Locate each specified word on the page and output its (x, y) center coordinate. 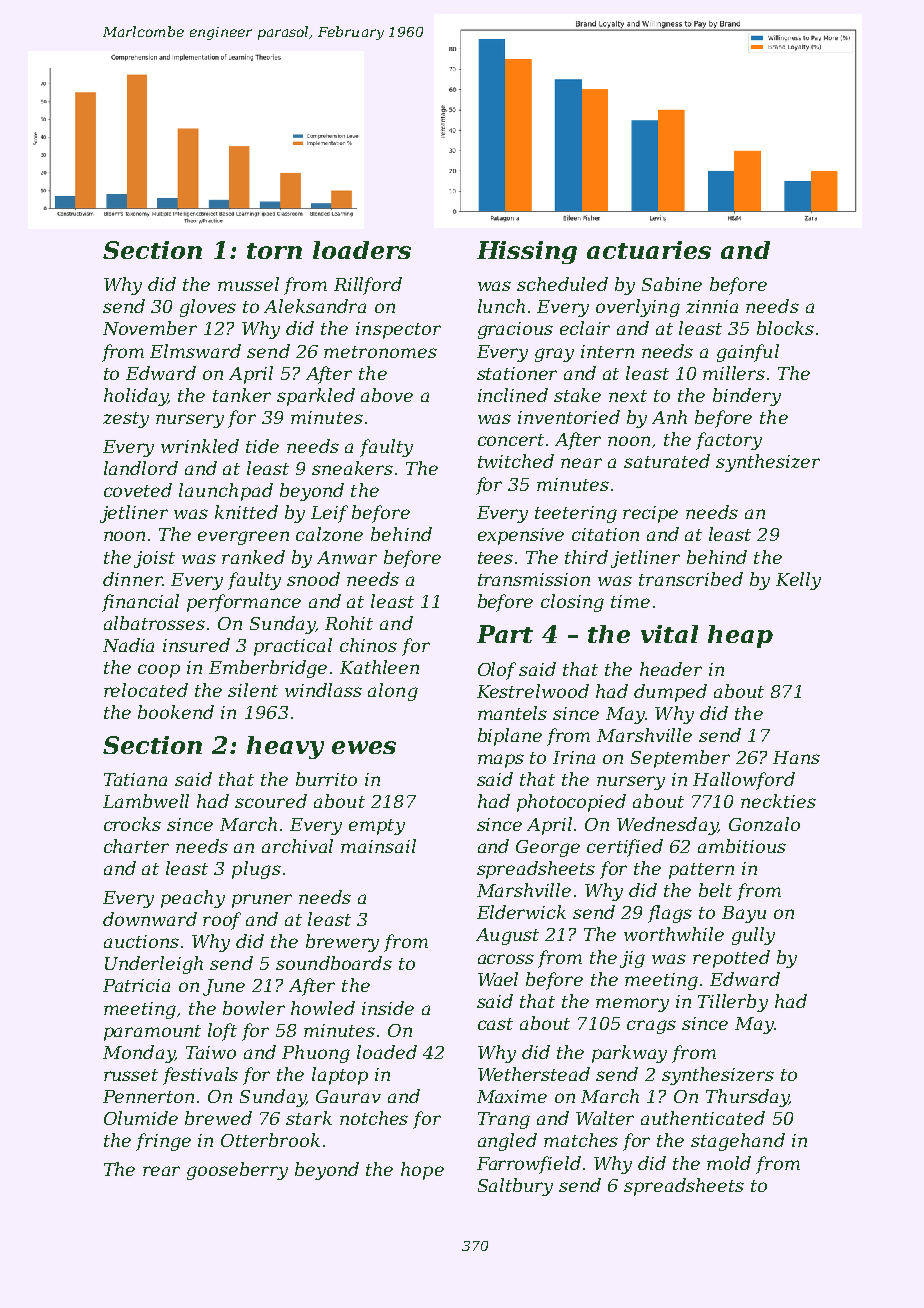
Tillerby (733, 1003)
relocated (146, 690)
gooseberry (237, 1171)
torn (274, 251)
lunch (501, 306)
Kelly (798, 581)
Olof (497, 671)
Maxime (512, 1096)
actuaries (649, 250)
